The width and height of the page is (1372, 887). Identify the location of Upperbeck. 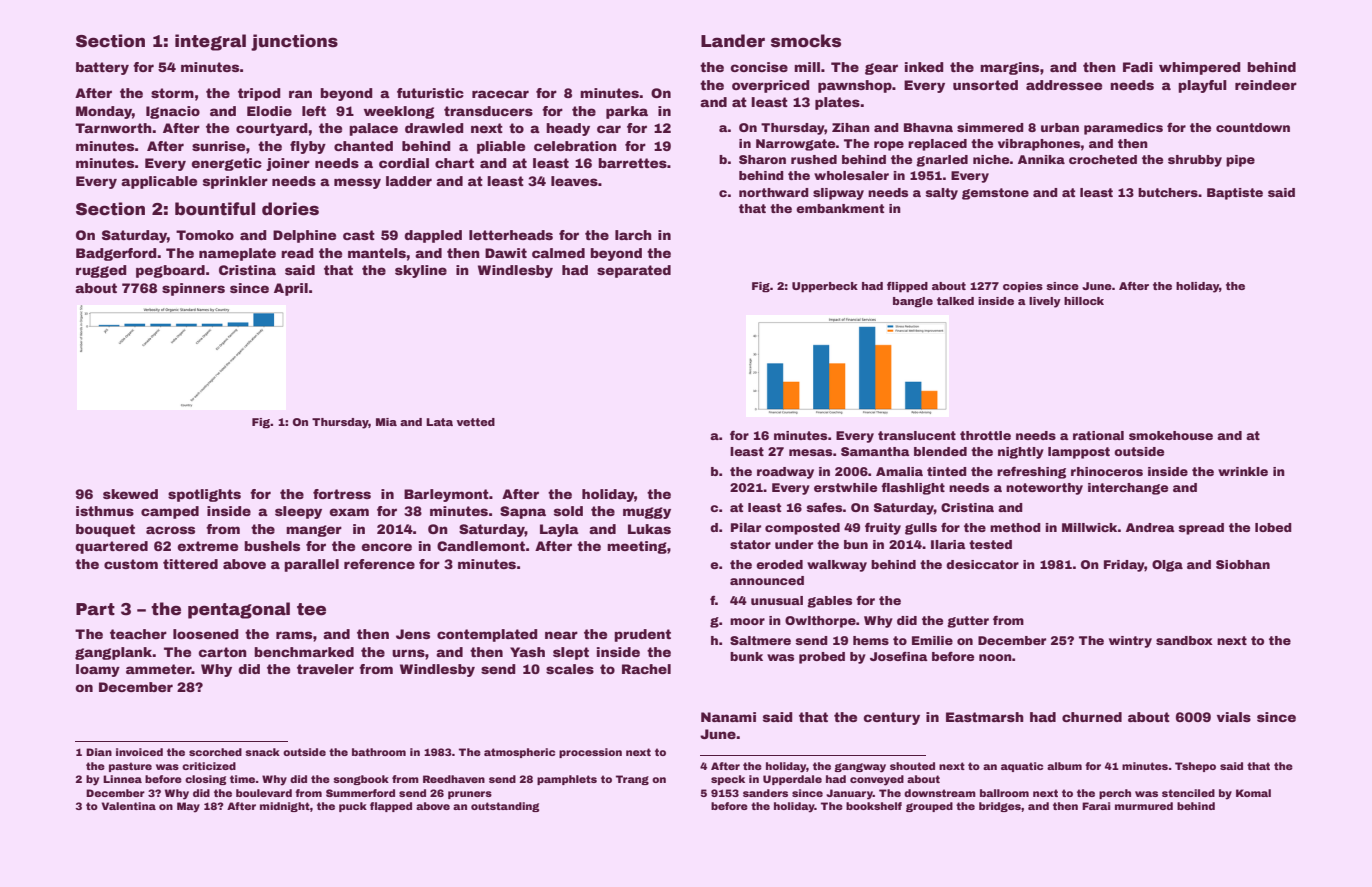
(825, 287).
